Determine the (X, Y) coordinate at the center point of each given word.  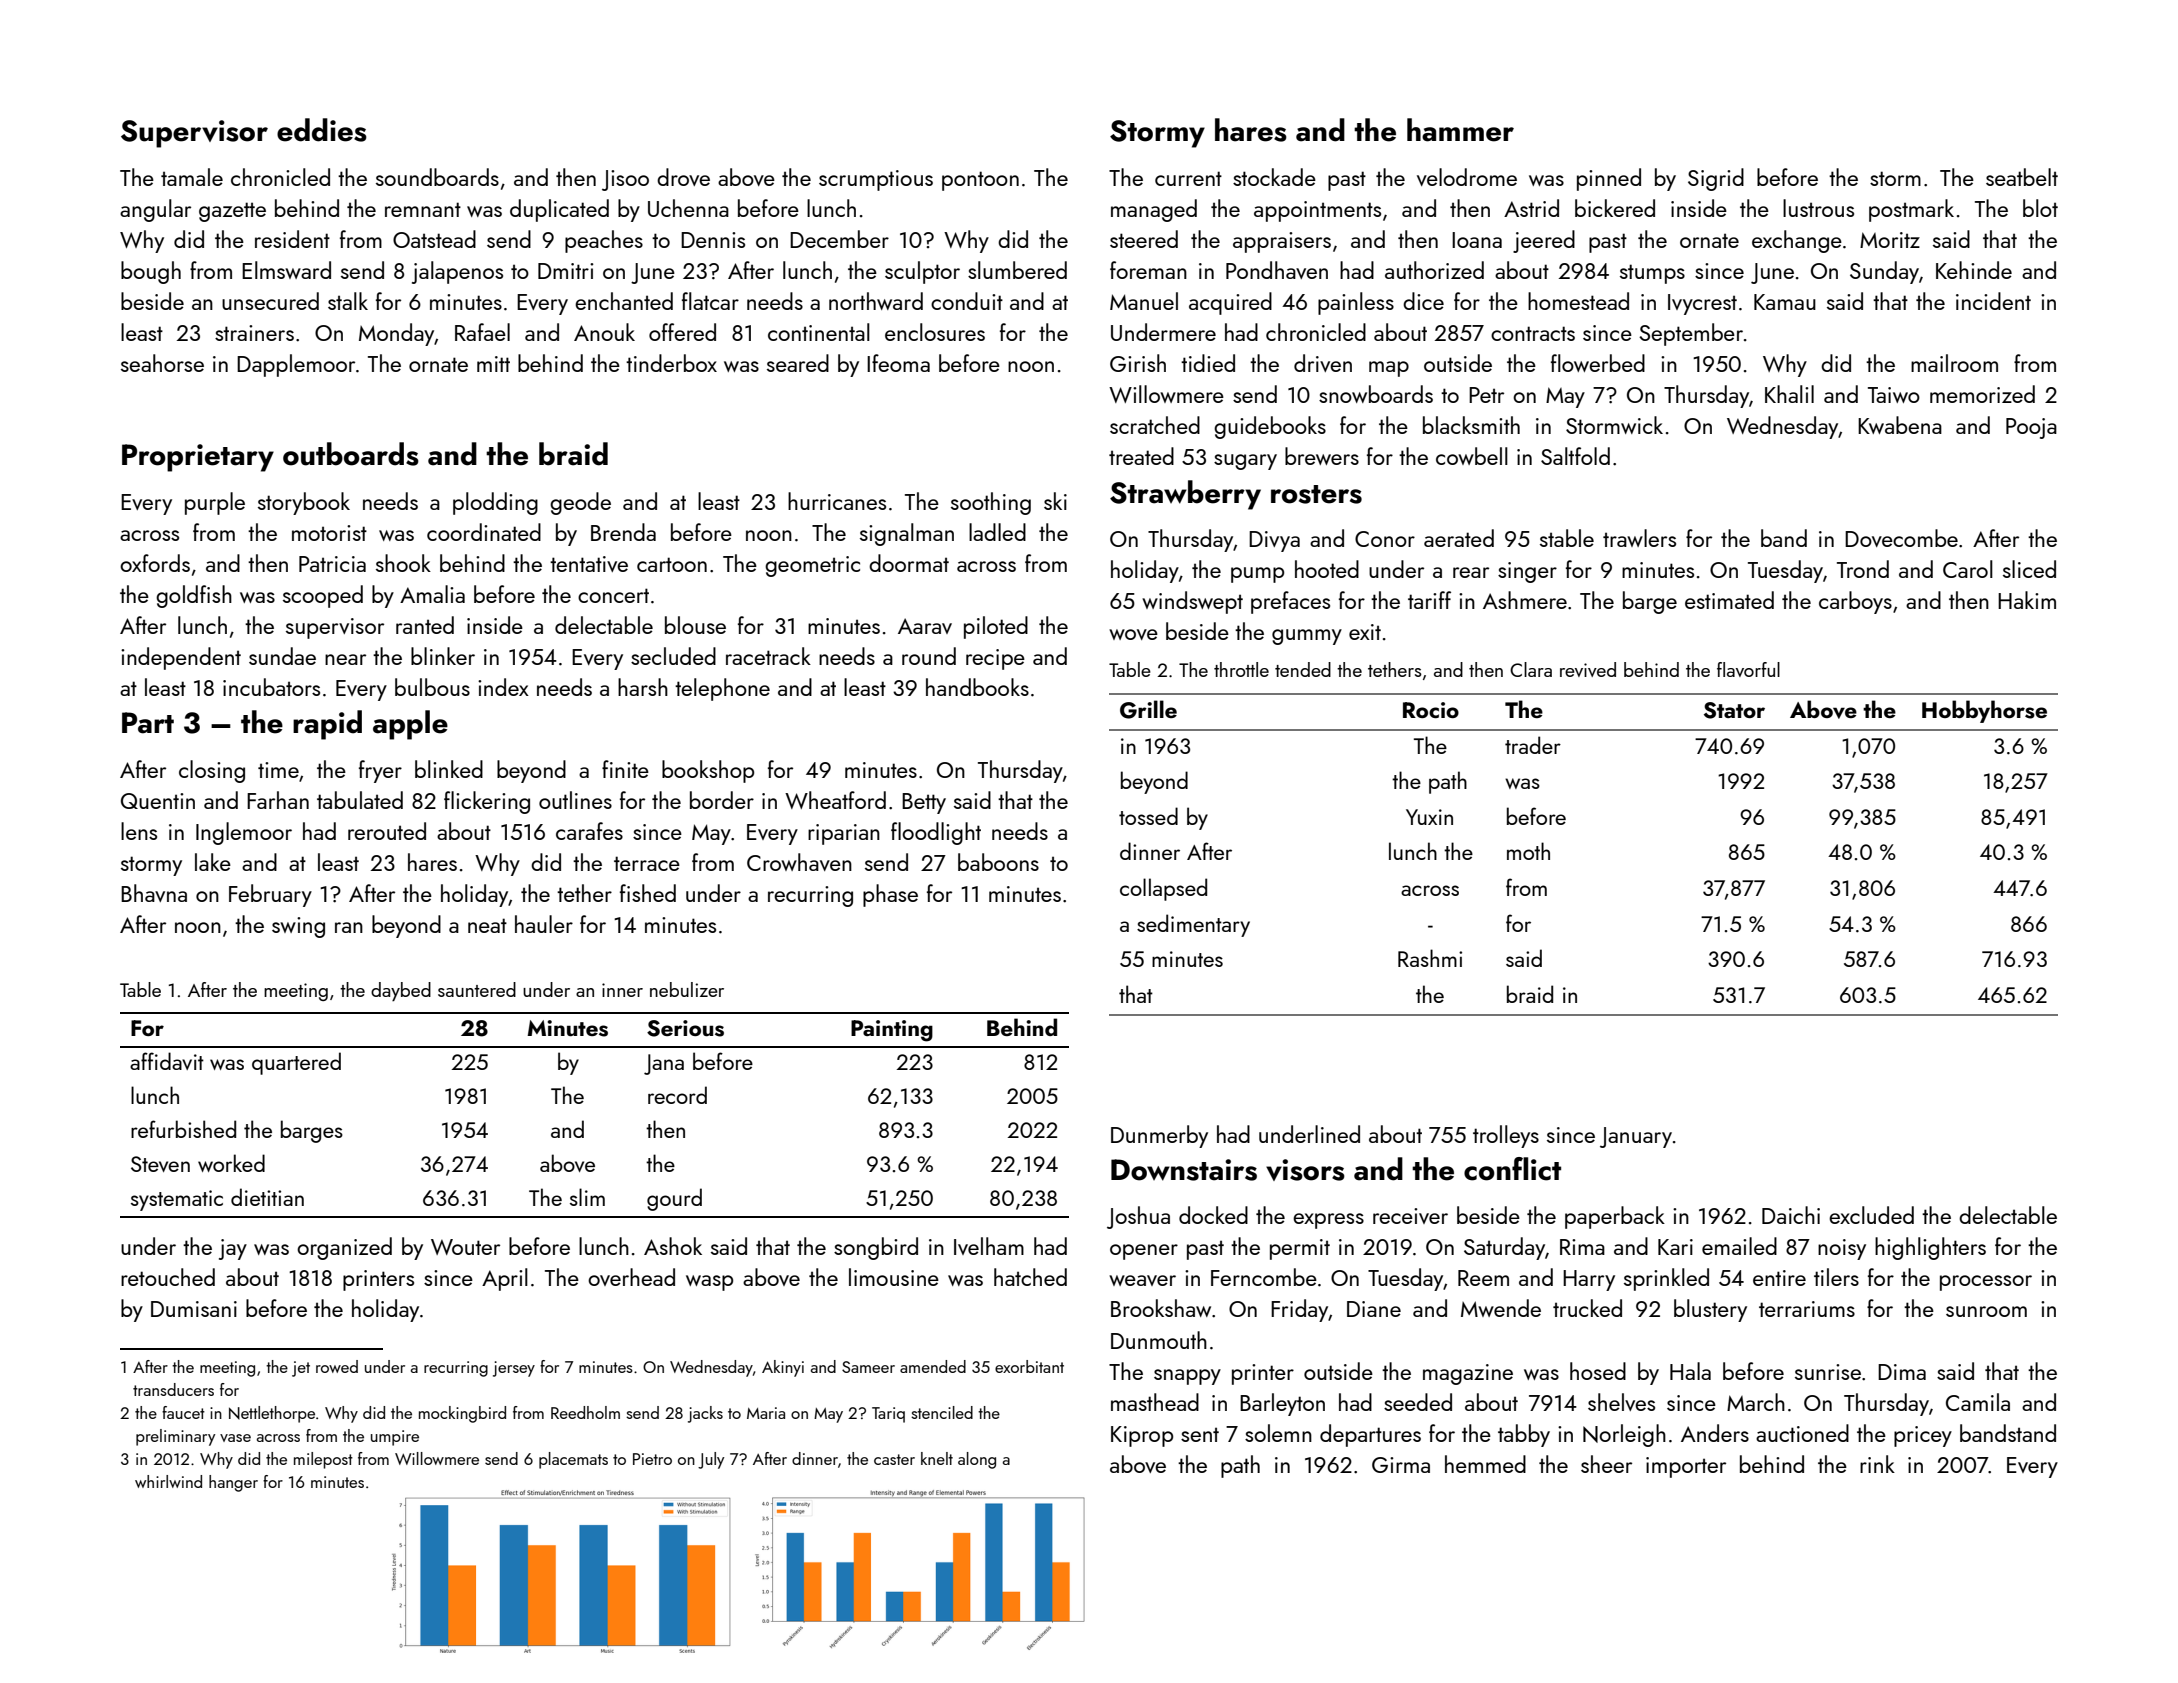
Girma (1401, 1465)
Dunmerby (1159, 1136)
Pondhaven (1277, 270)
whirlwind (168, 1481)
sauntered (477, 989)
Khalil (1789, 394)
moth (1528, 851)
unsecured (270, 301)
